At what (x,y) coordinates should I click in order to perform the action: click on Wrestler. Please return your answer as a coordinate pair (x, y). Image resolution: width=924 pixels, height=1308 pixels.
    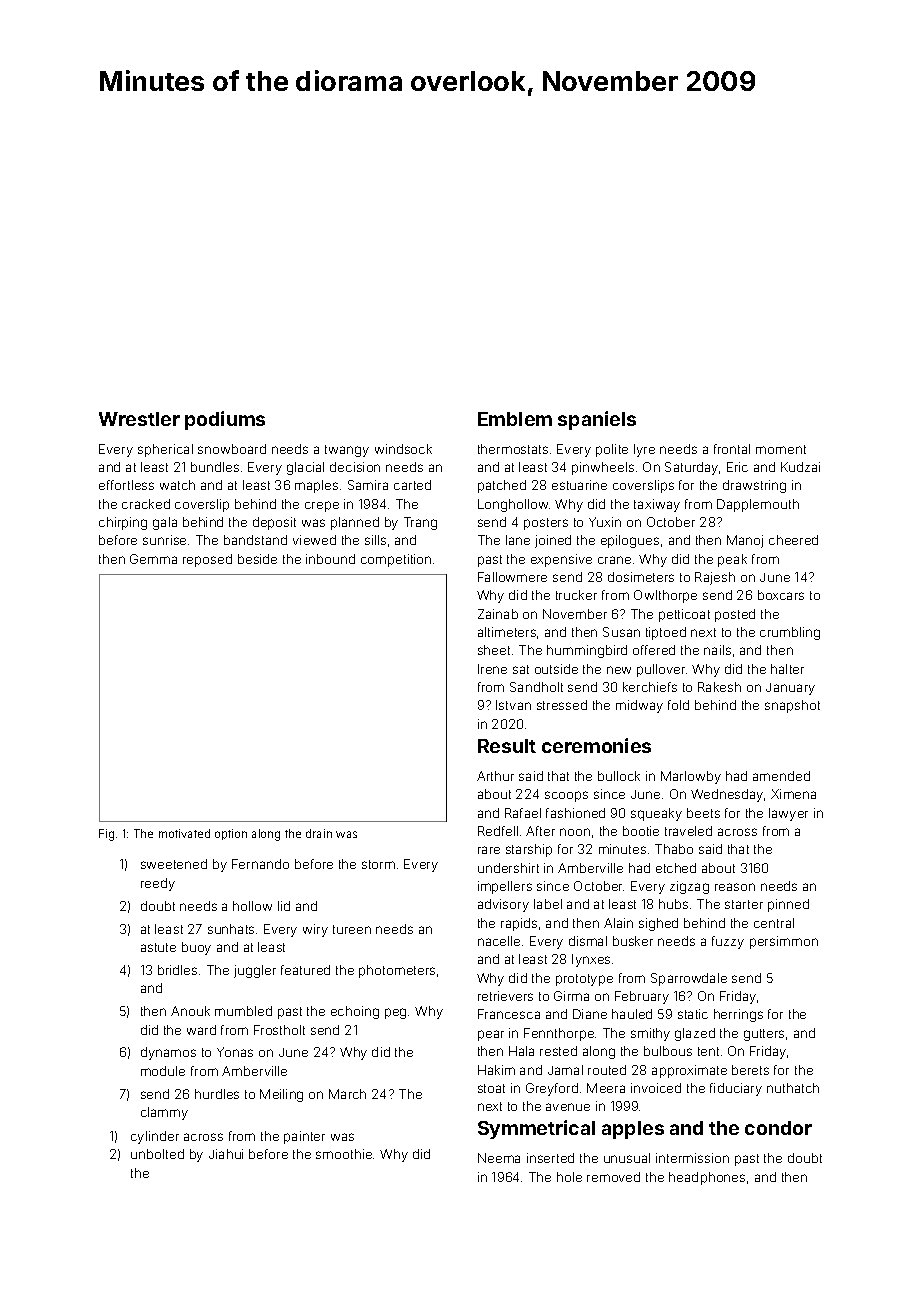
    Looking at the image, I should click on (139, 419).
